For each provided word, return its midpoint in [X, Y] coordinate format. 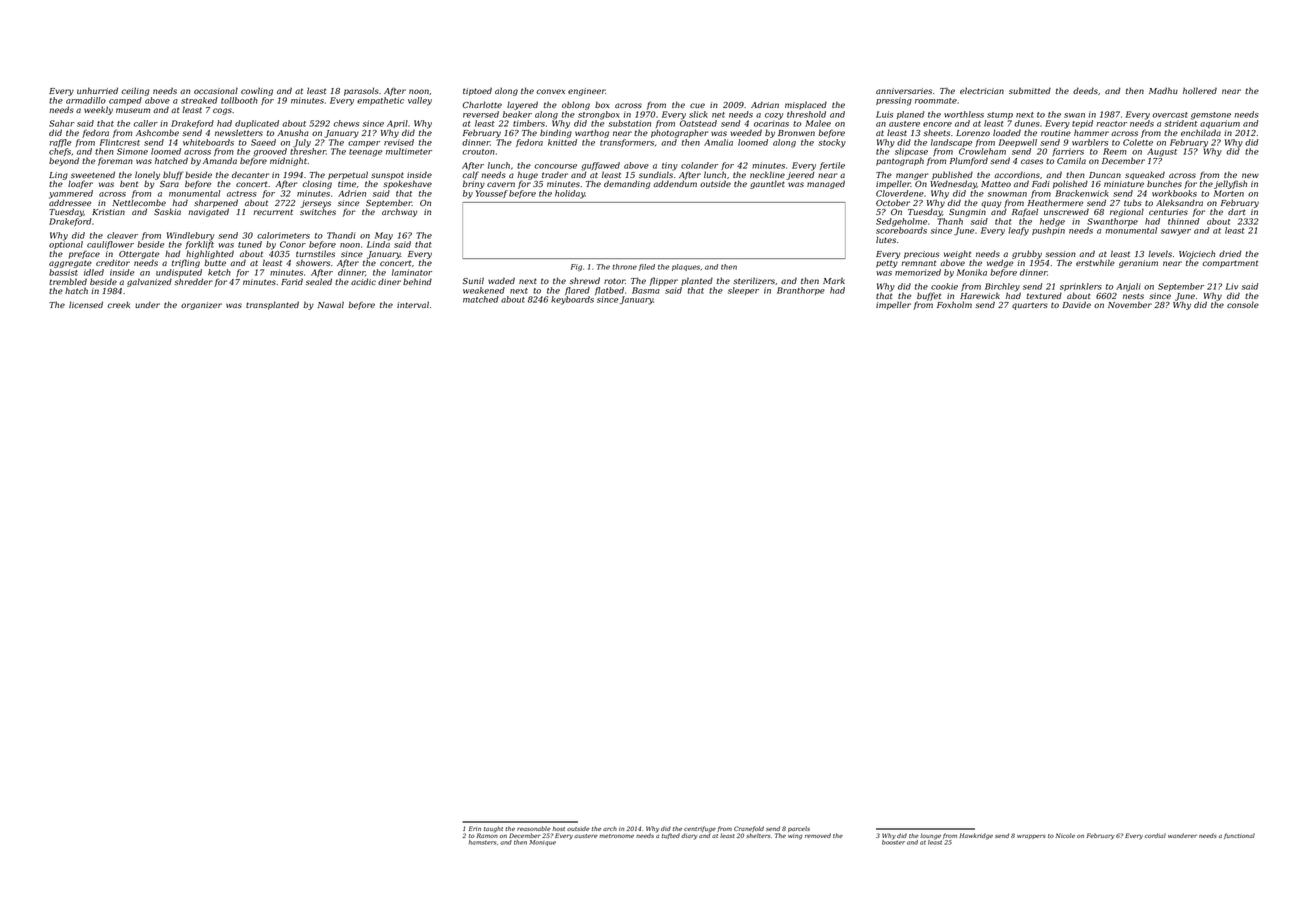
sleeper [743, 291]
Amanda [220, 160]
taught [493, 829]
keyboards [572, 300]
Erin [475, 828]
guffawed [600, 166]
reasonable [534, 828]
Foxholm [954, 304]
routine [1056, 133]
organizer [201, 306]
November [1130, 304]
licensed [86, 304]
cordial [1155, 835]
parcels [799, 829]
